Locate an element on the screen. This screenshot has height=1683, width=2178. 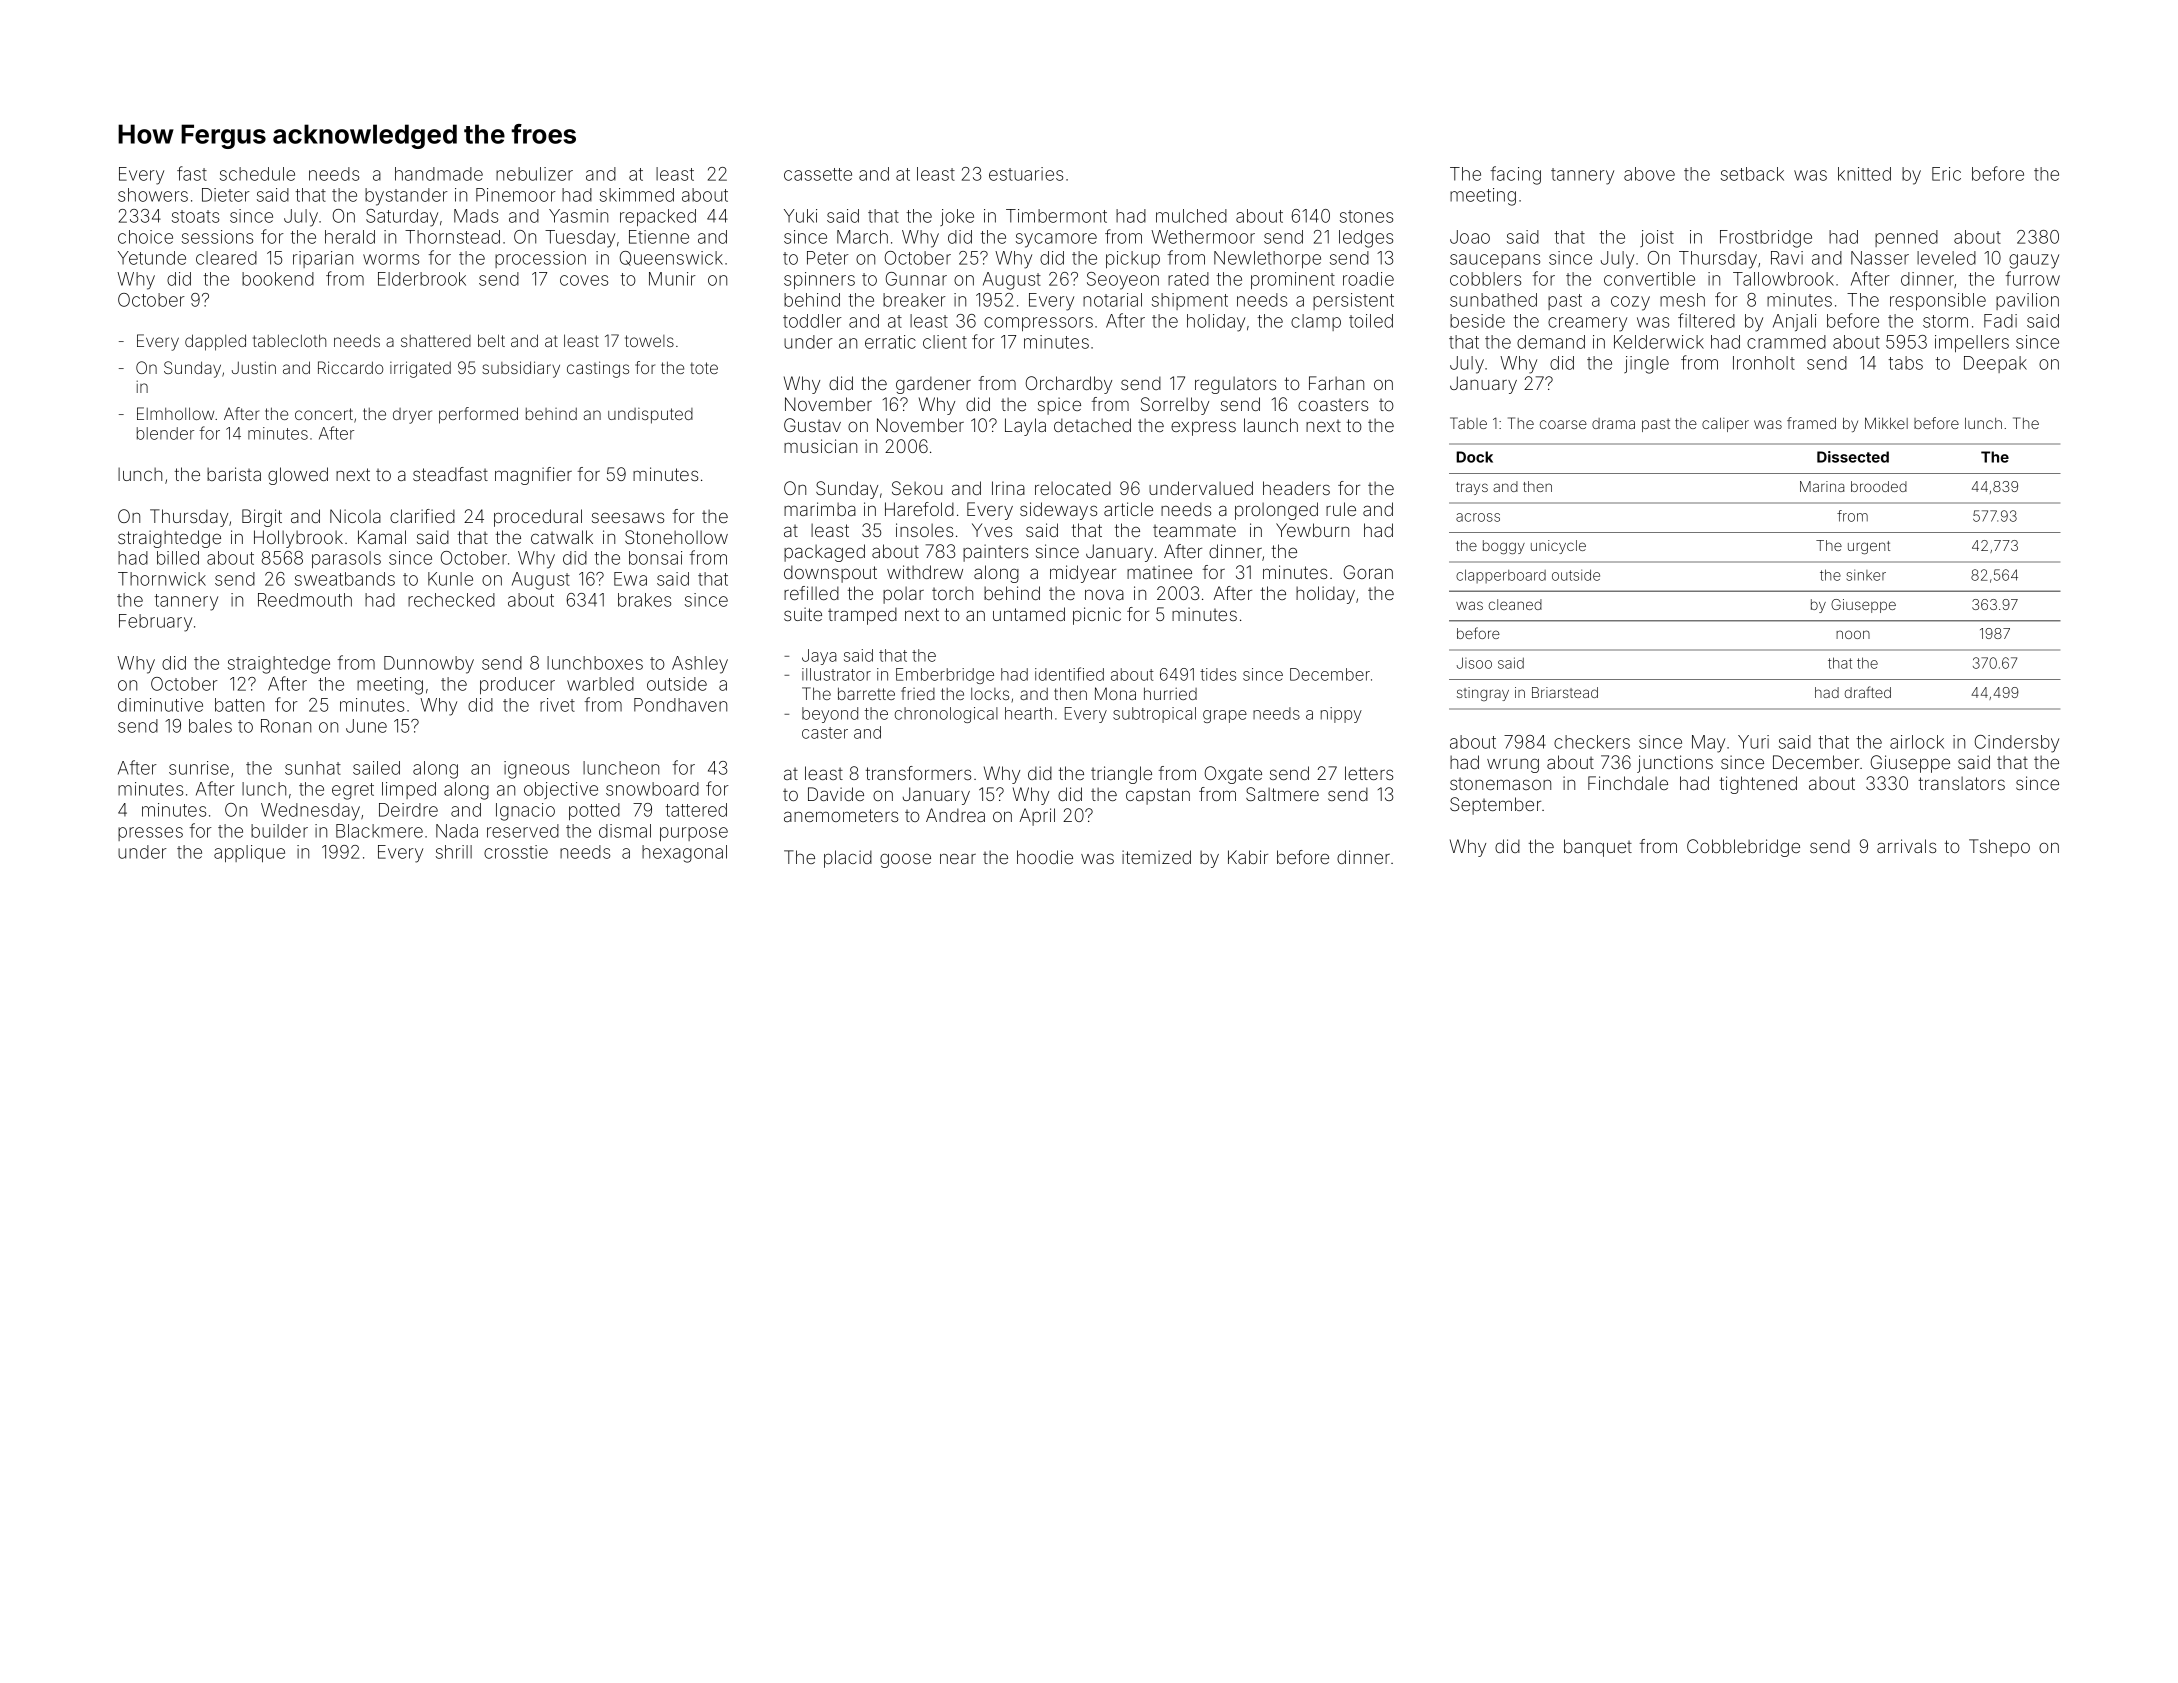
Justin is located at coordinates (254, 367).
